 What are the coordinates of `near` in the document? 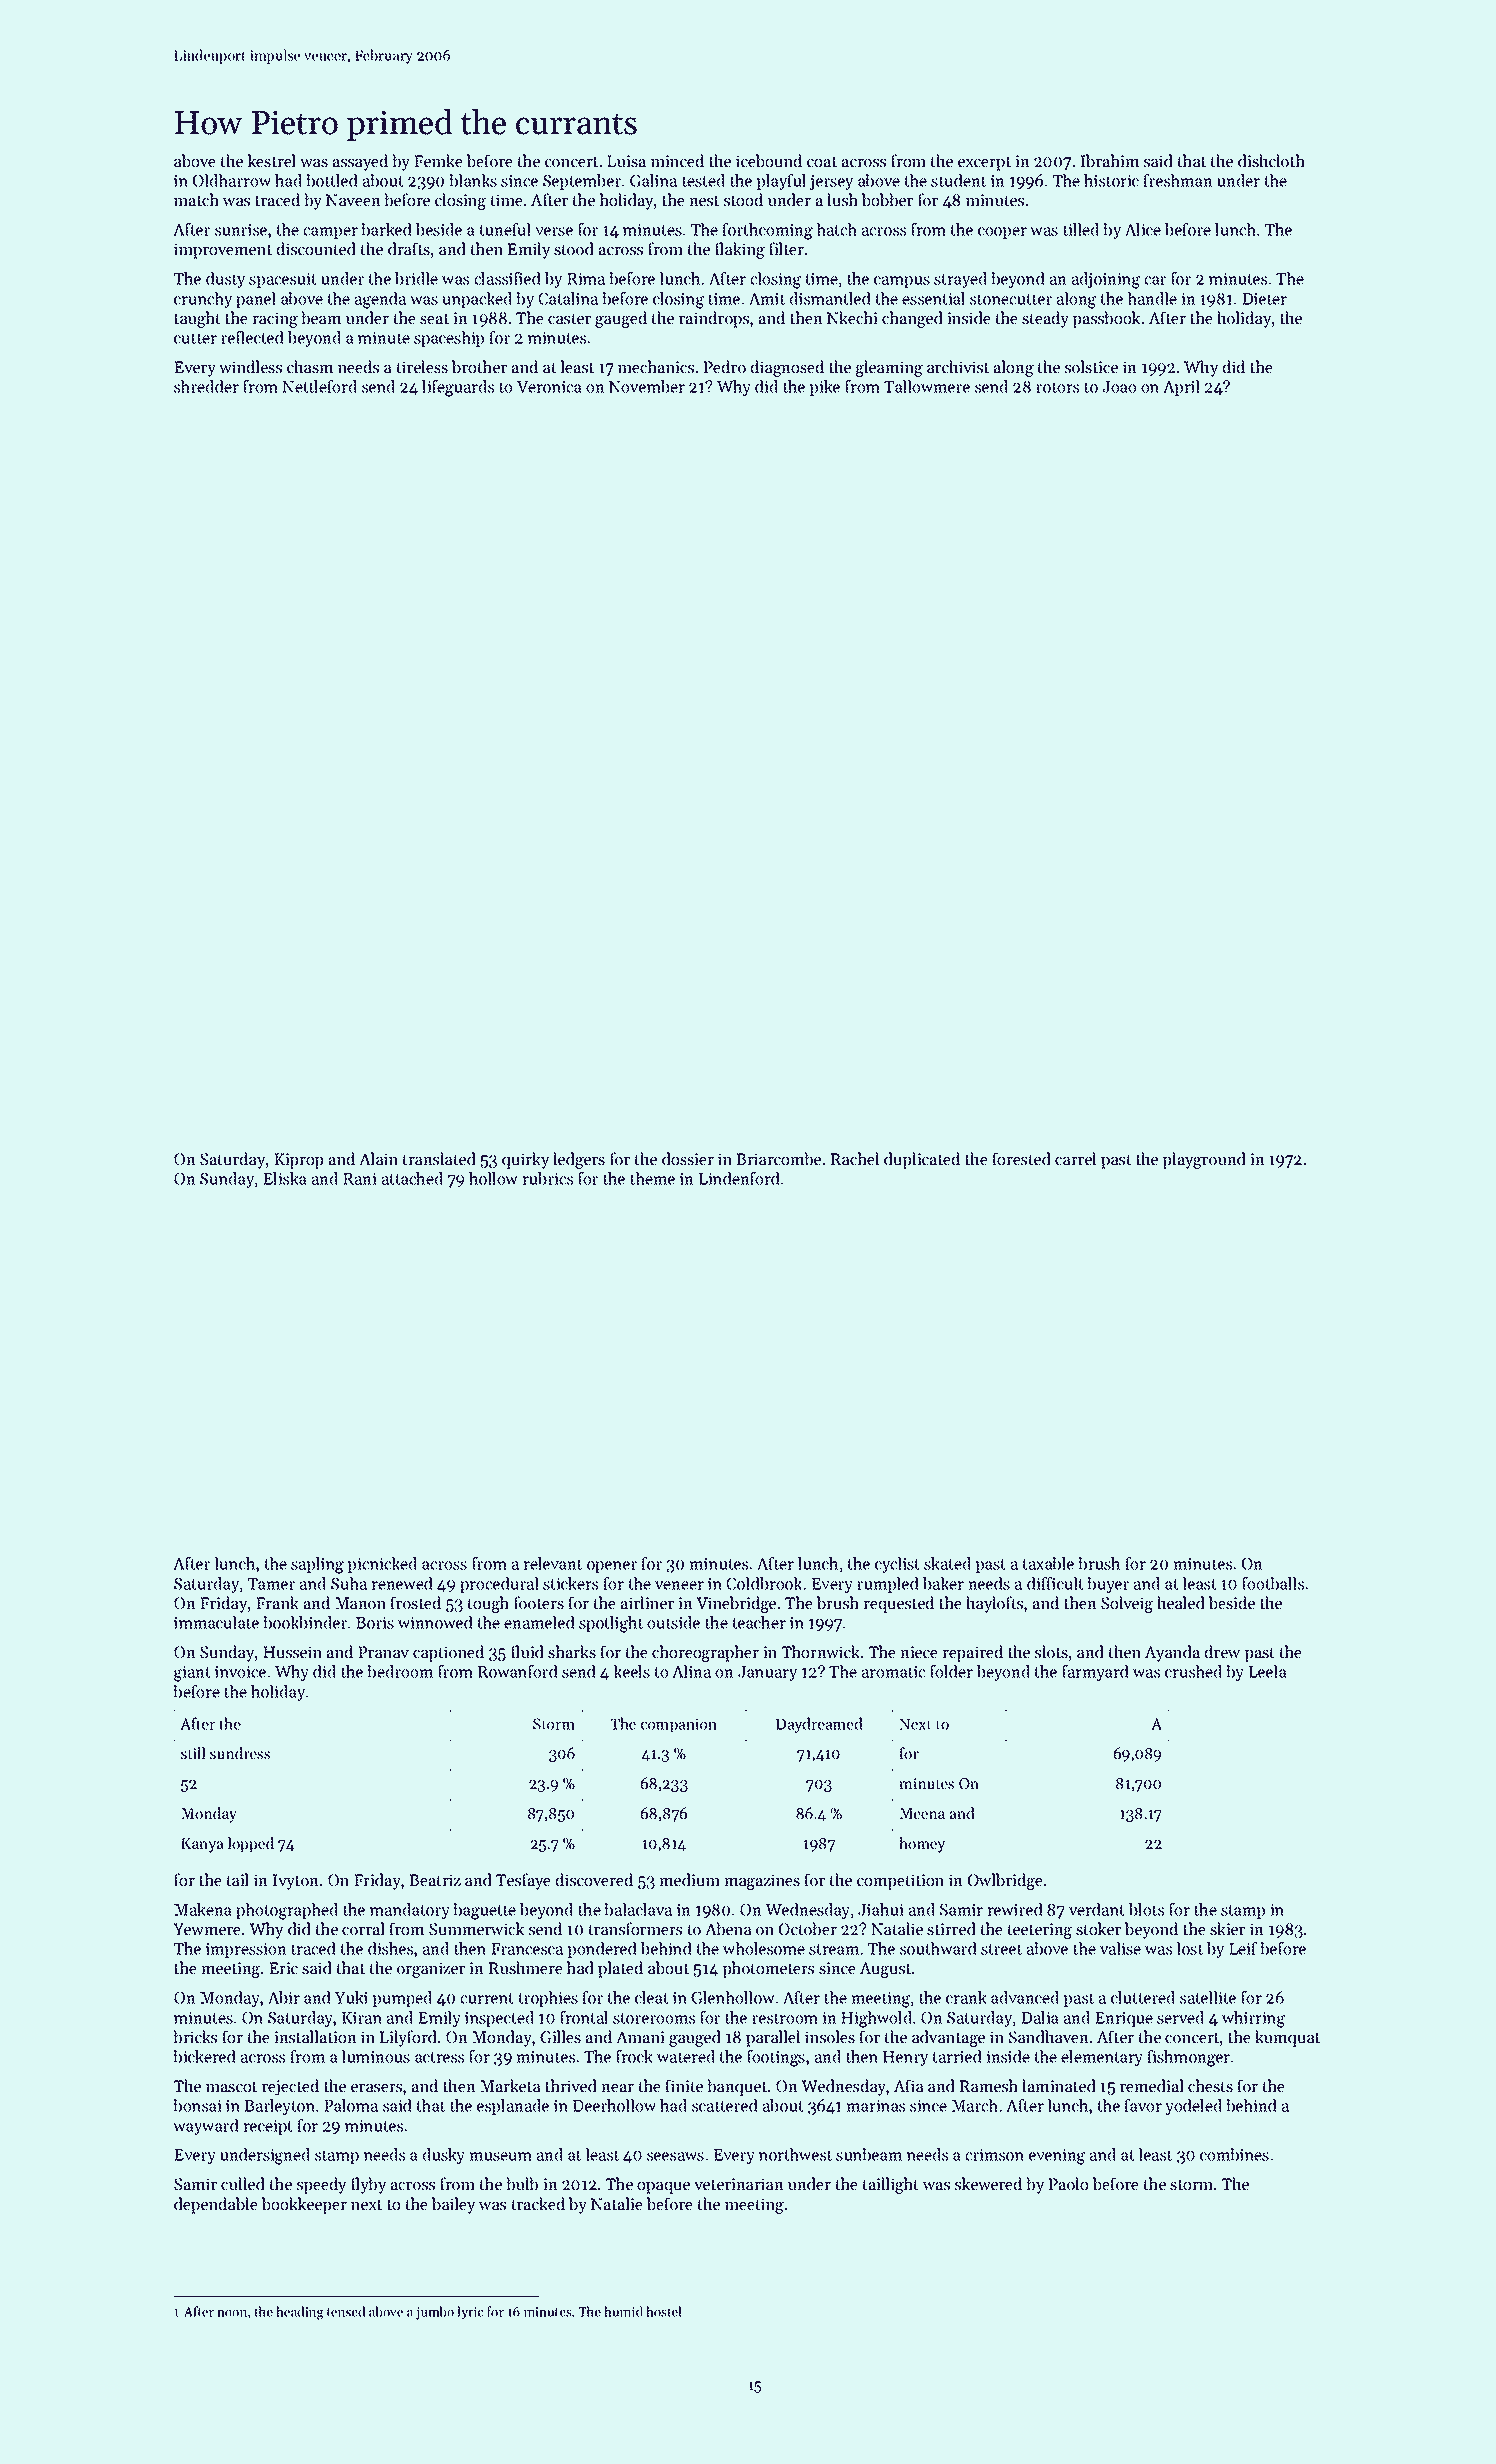 It's located at (617, 2088).
